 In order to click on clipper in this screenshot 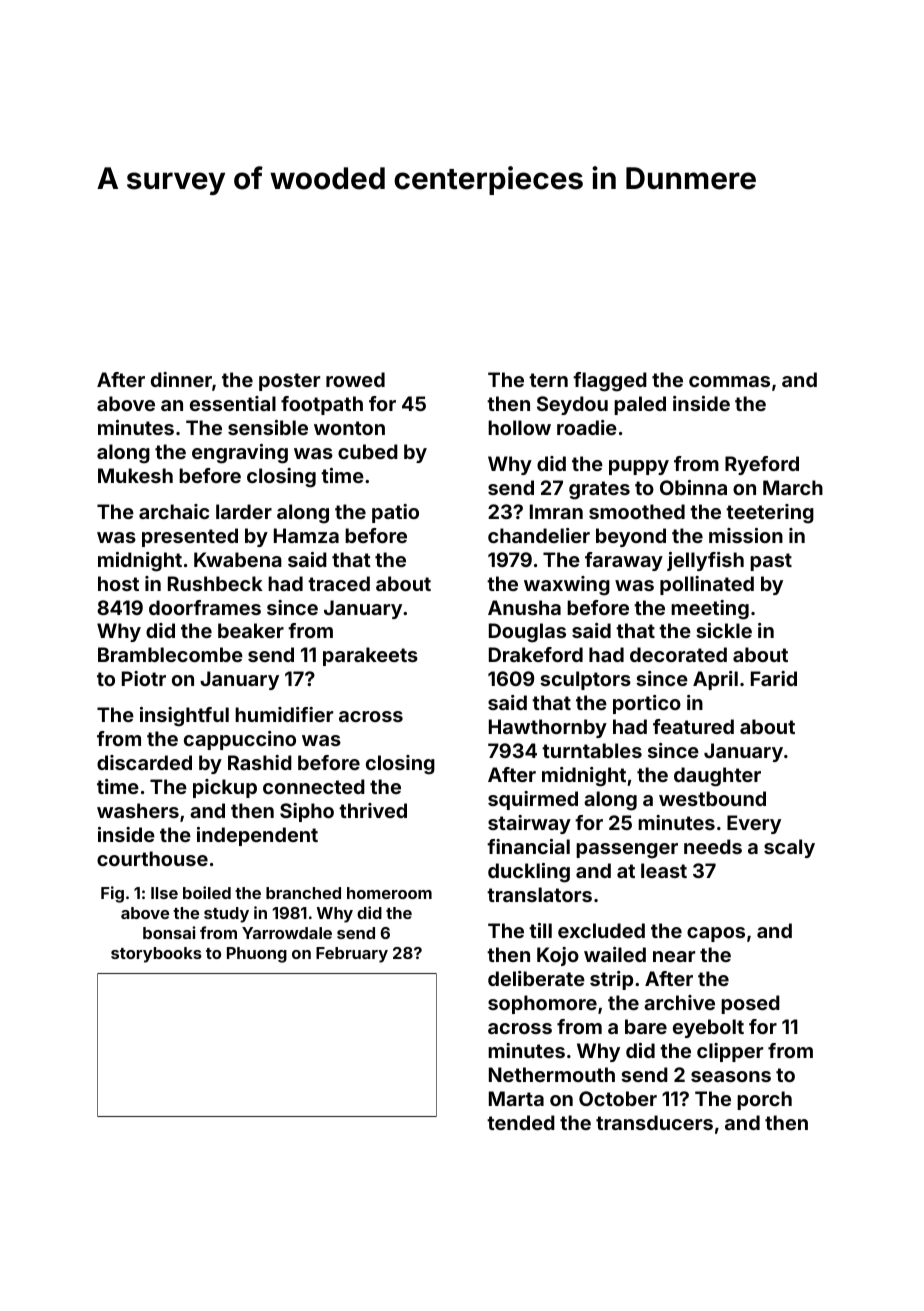, I will do `click(730, 1052)`.
